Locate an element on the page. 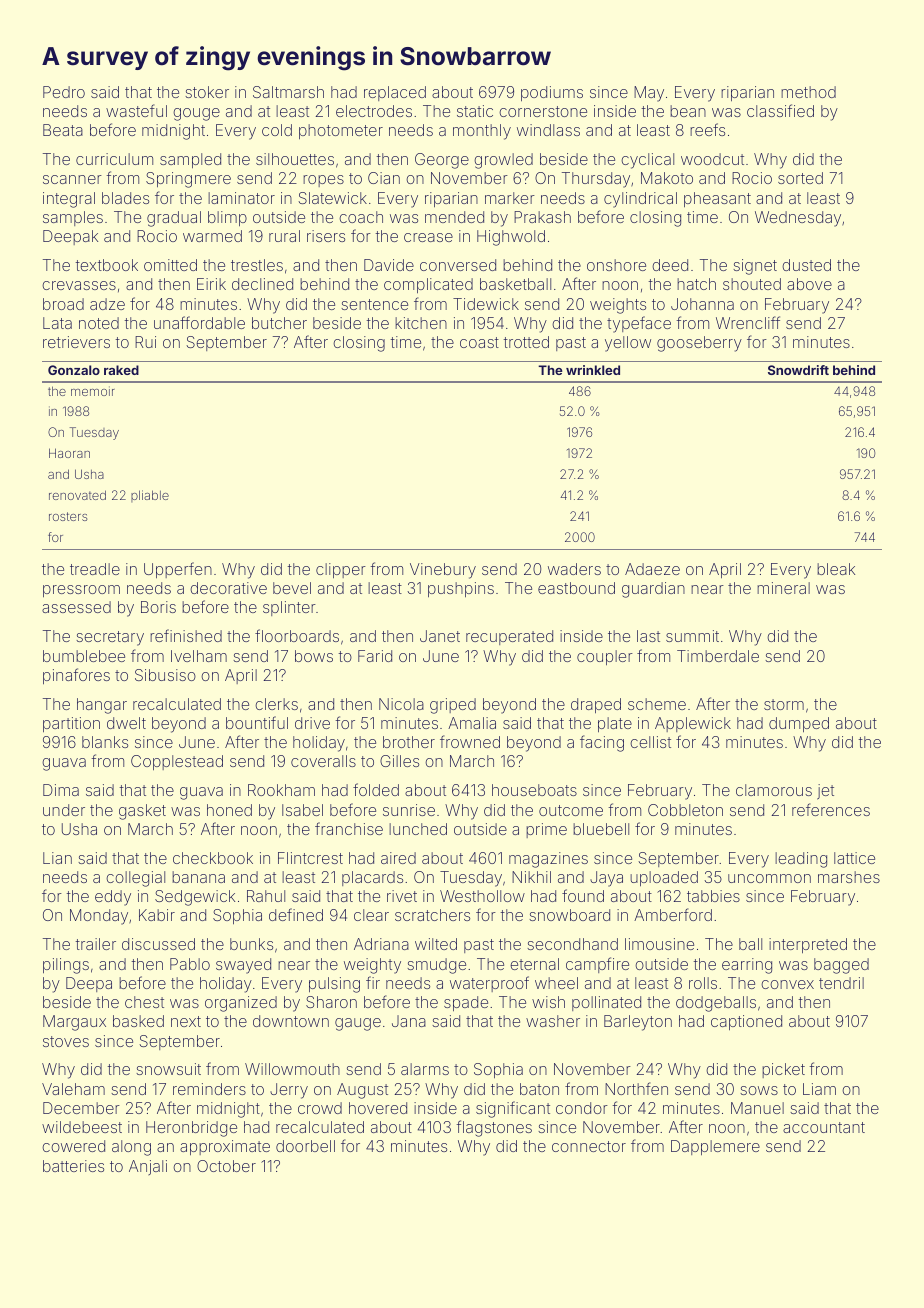  static is located at coordinates (475, 111).
